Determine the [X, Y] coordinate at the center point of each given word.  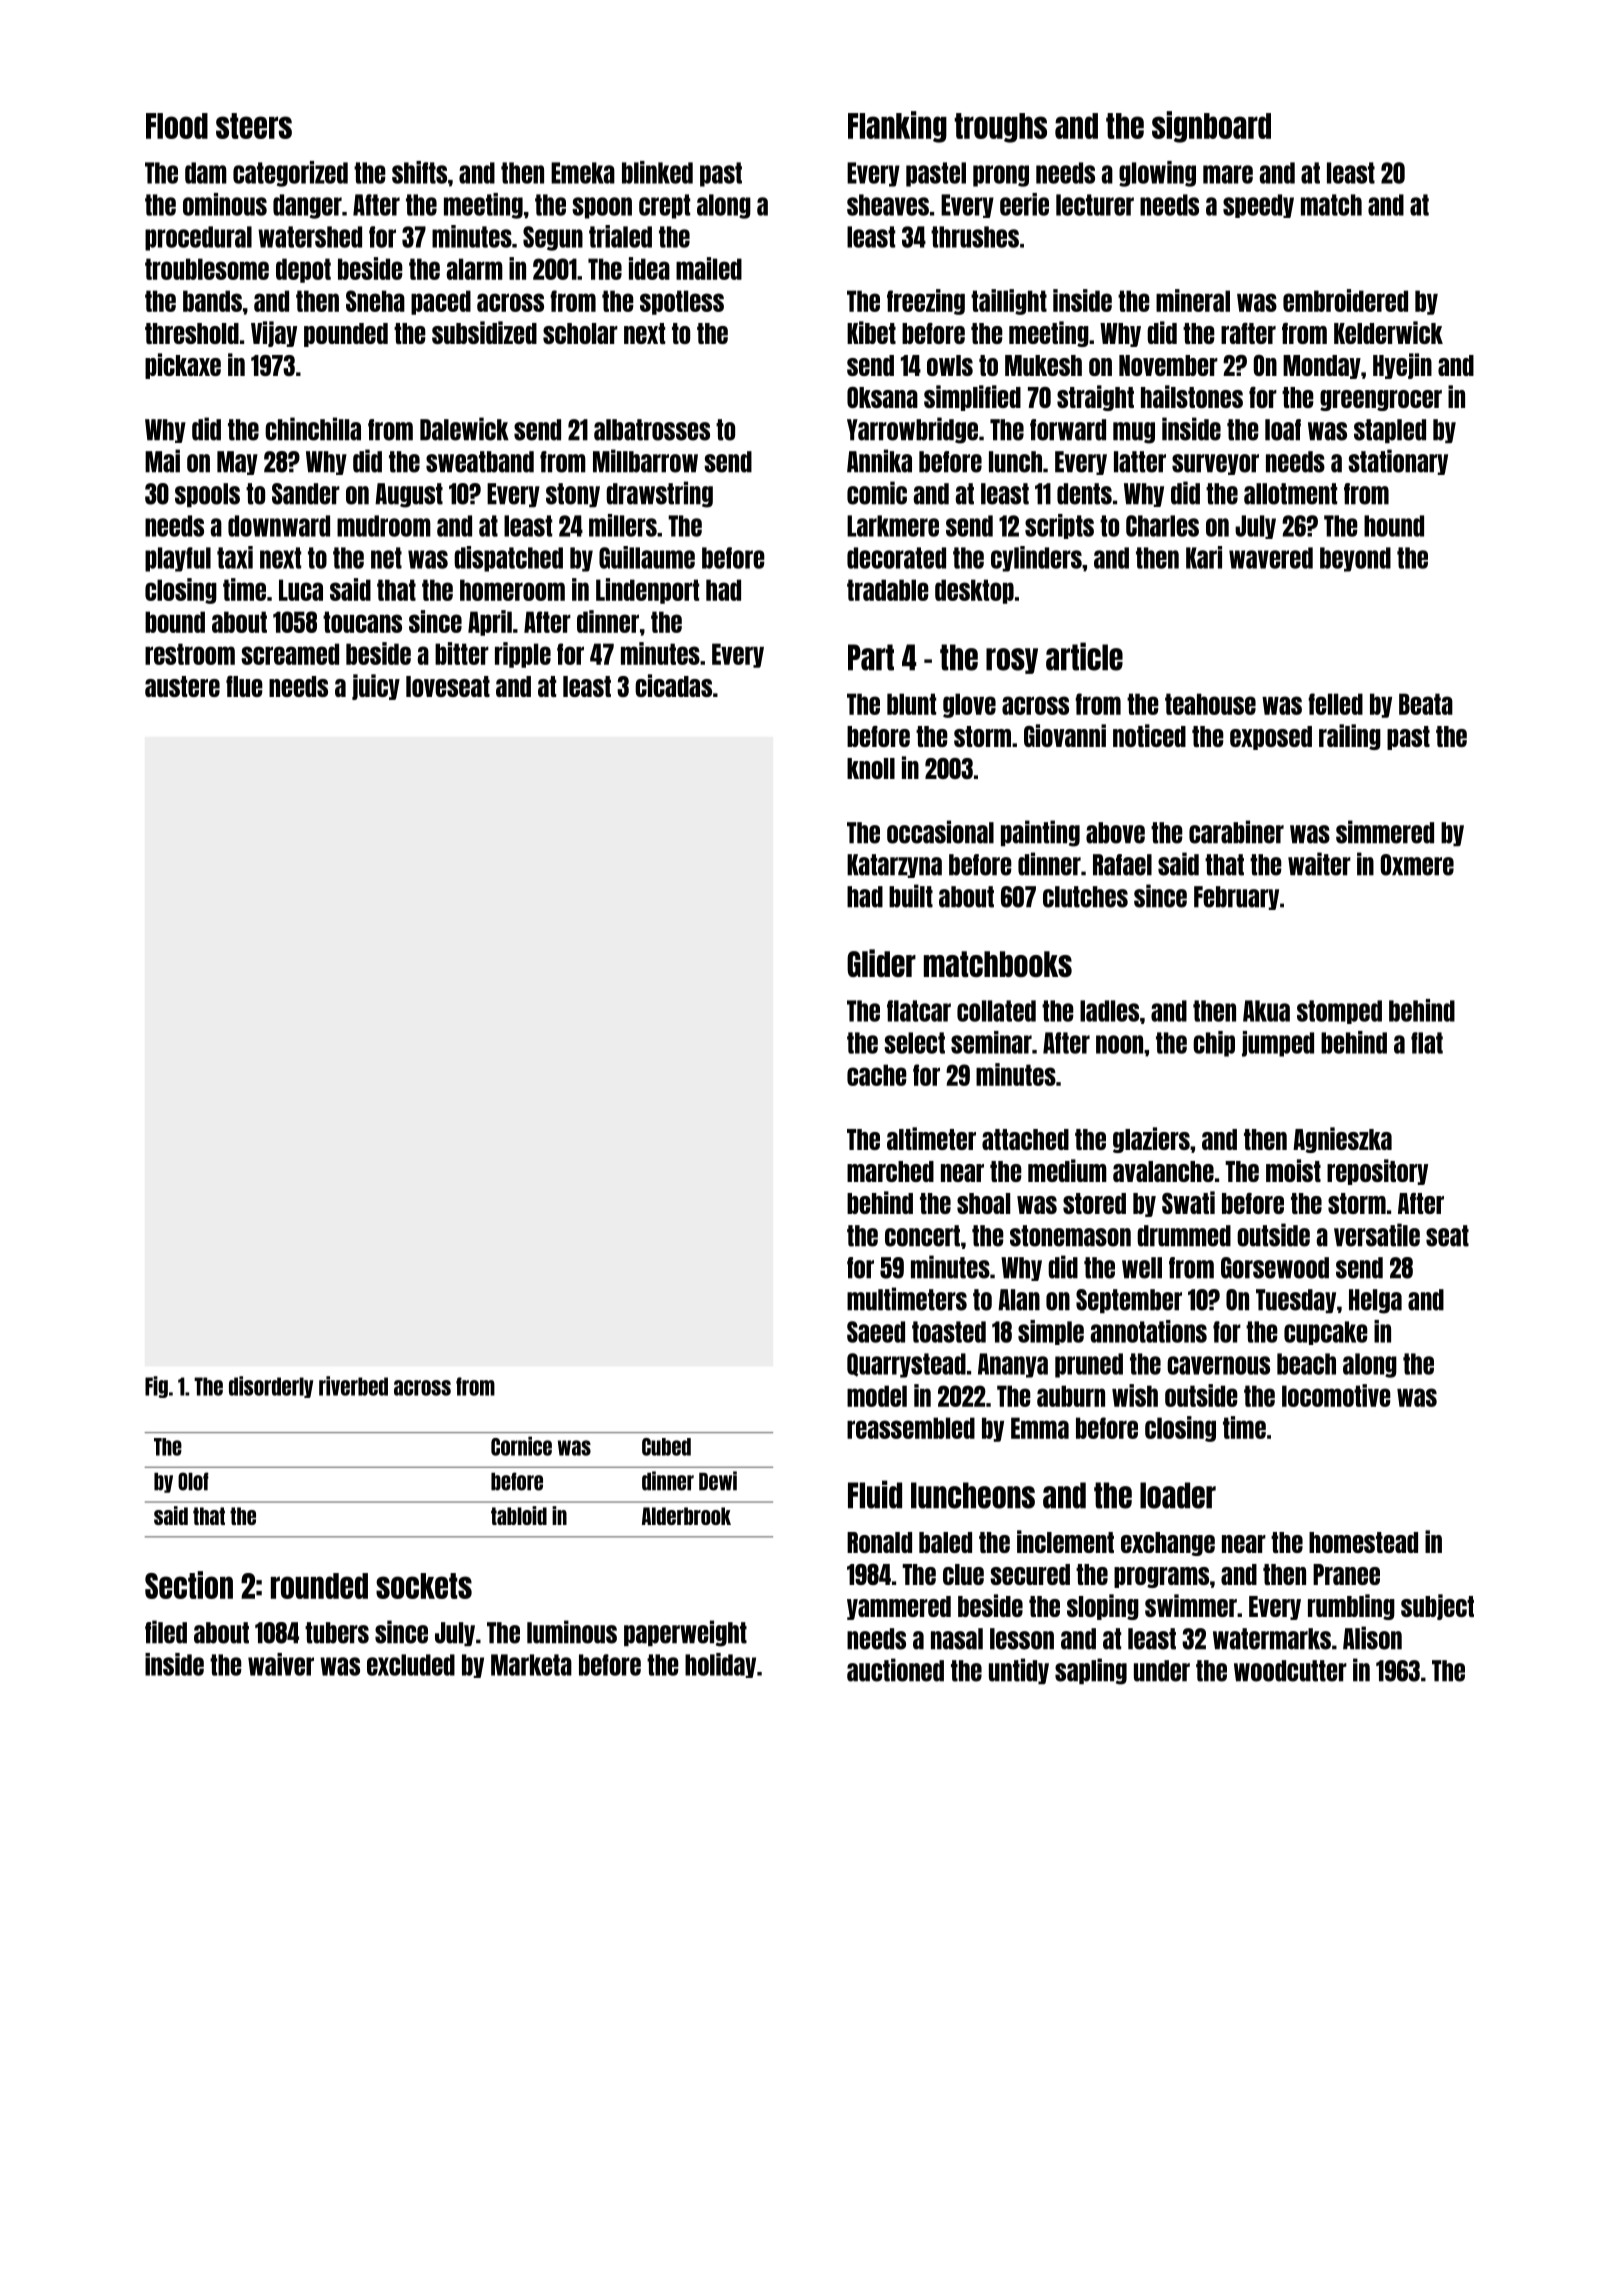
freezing [926, 302]
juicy [376, 687]
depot [303, 270]
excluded [411, 1665]
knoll [871, 768]
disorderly [271, 1387]
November [1168, 365]
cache [877, 1075]
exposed [1271, 738]
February [1236, 898]
